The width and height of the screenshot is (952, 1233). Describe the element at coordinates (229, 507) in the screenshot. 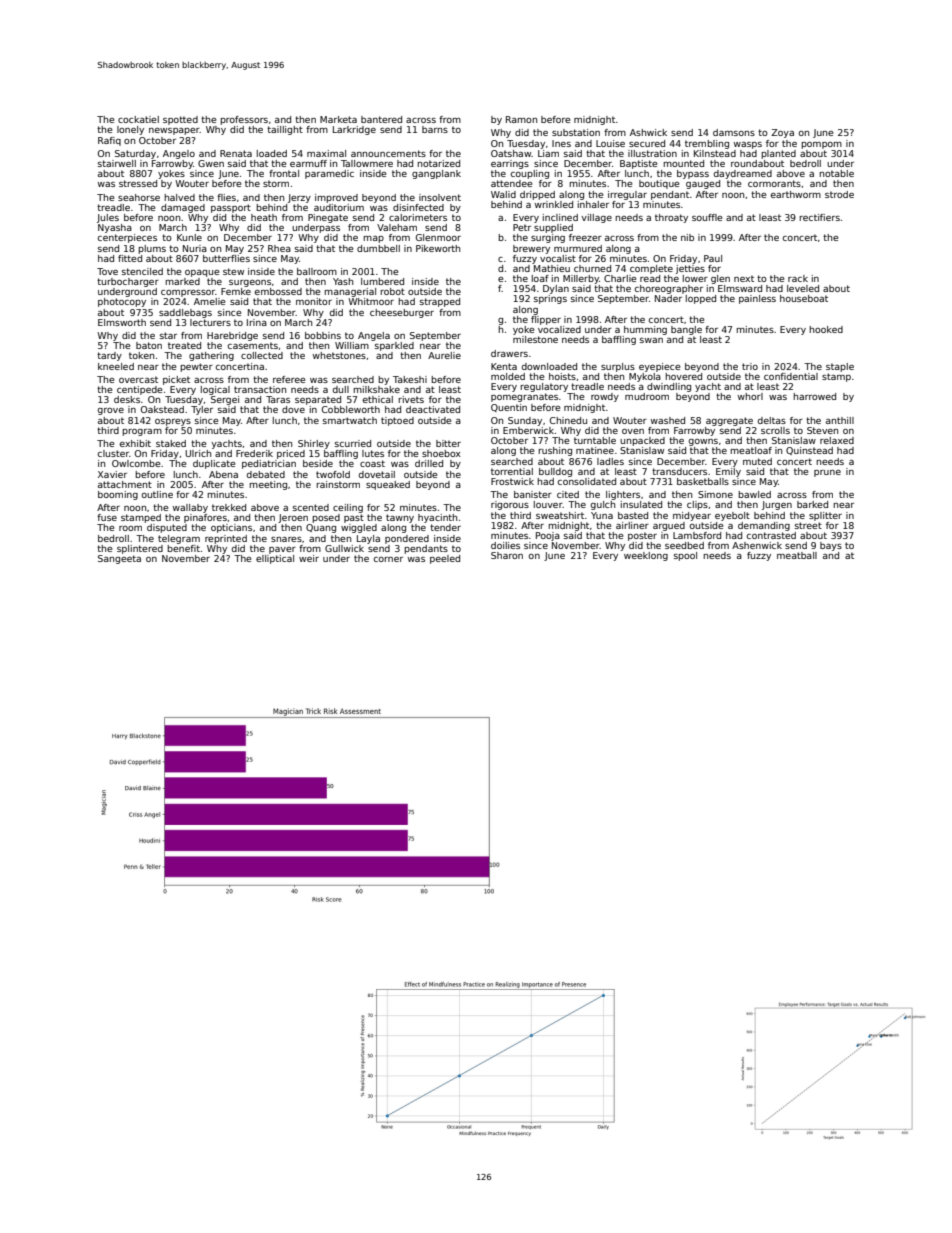

I see `trekked` at that location.
